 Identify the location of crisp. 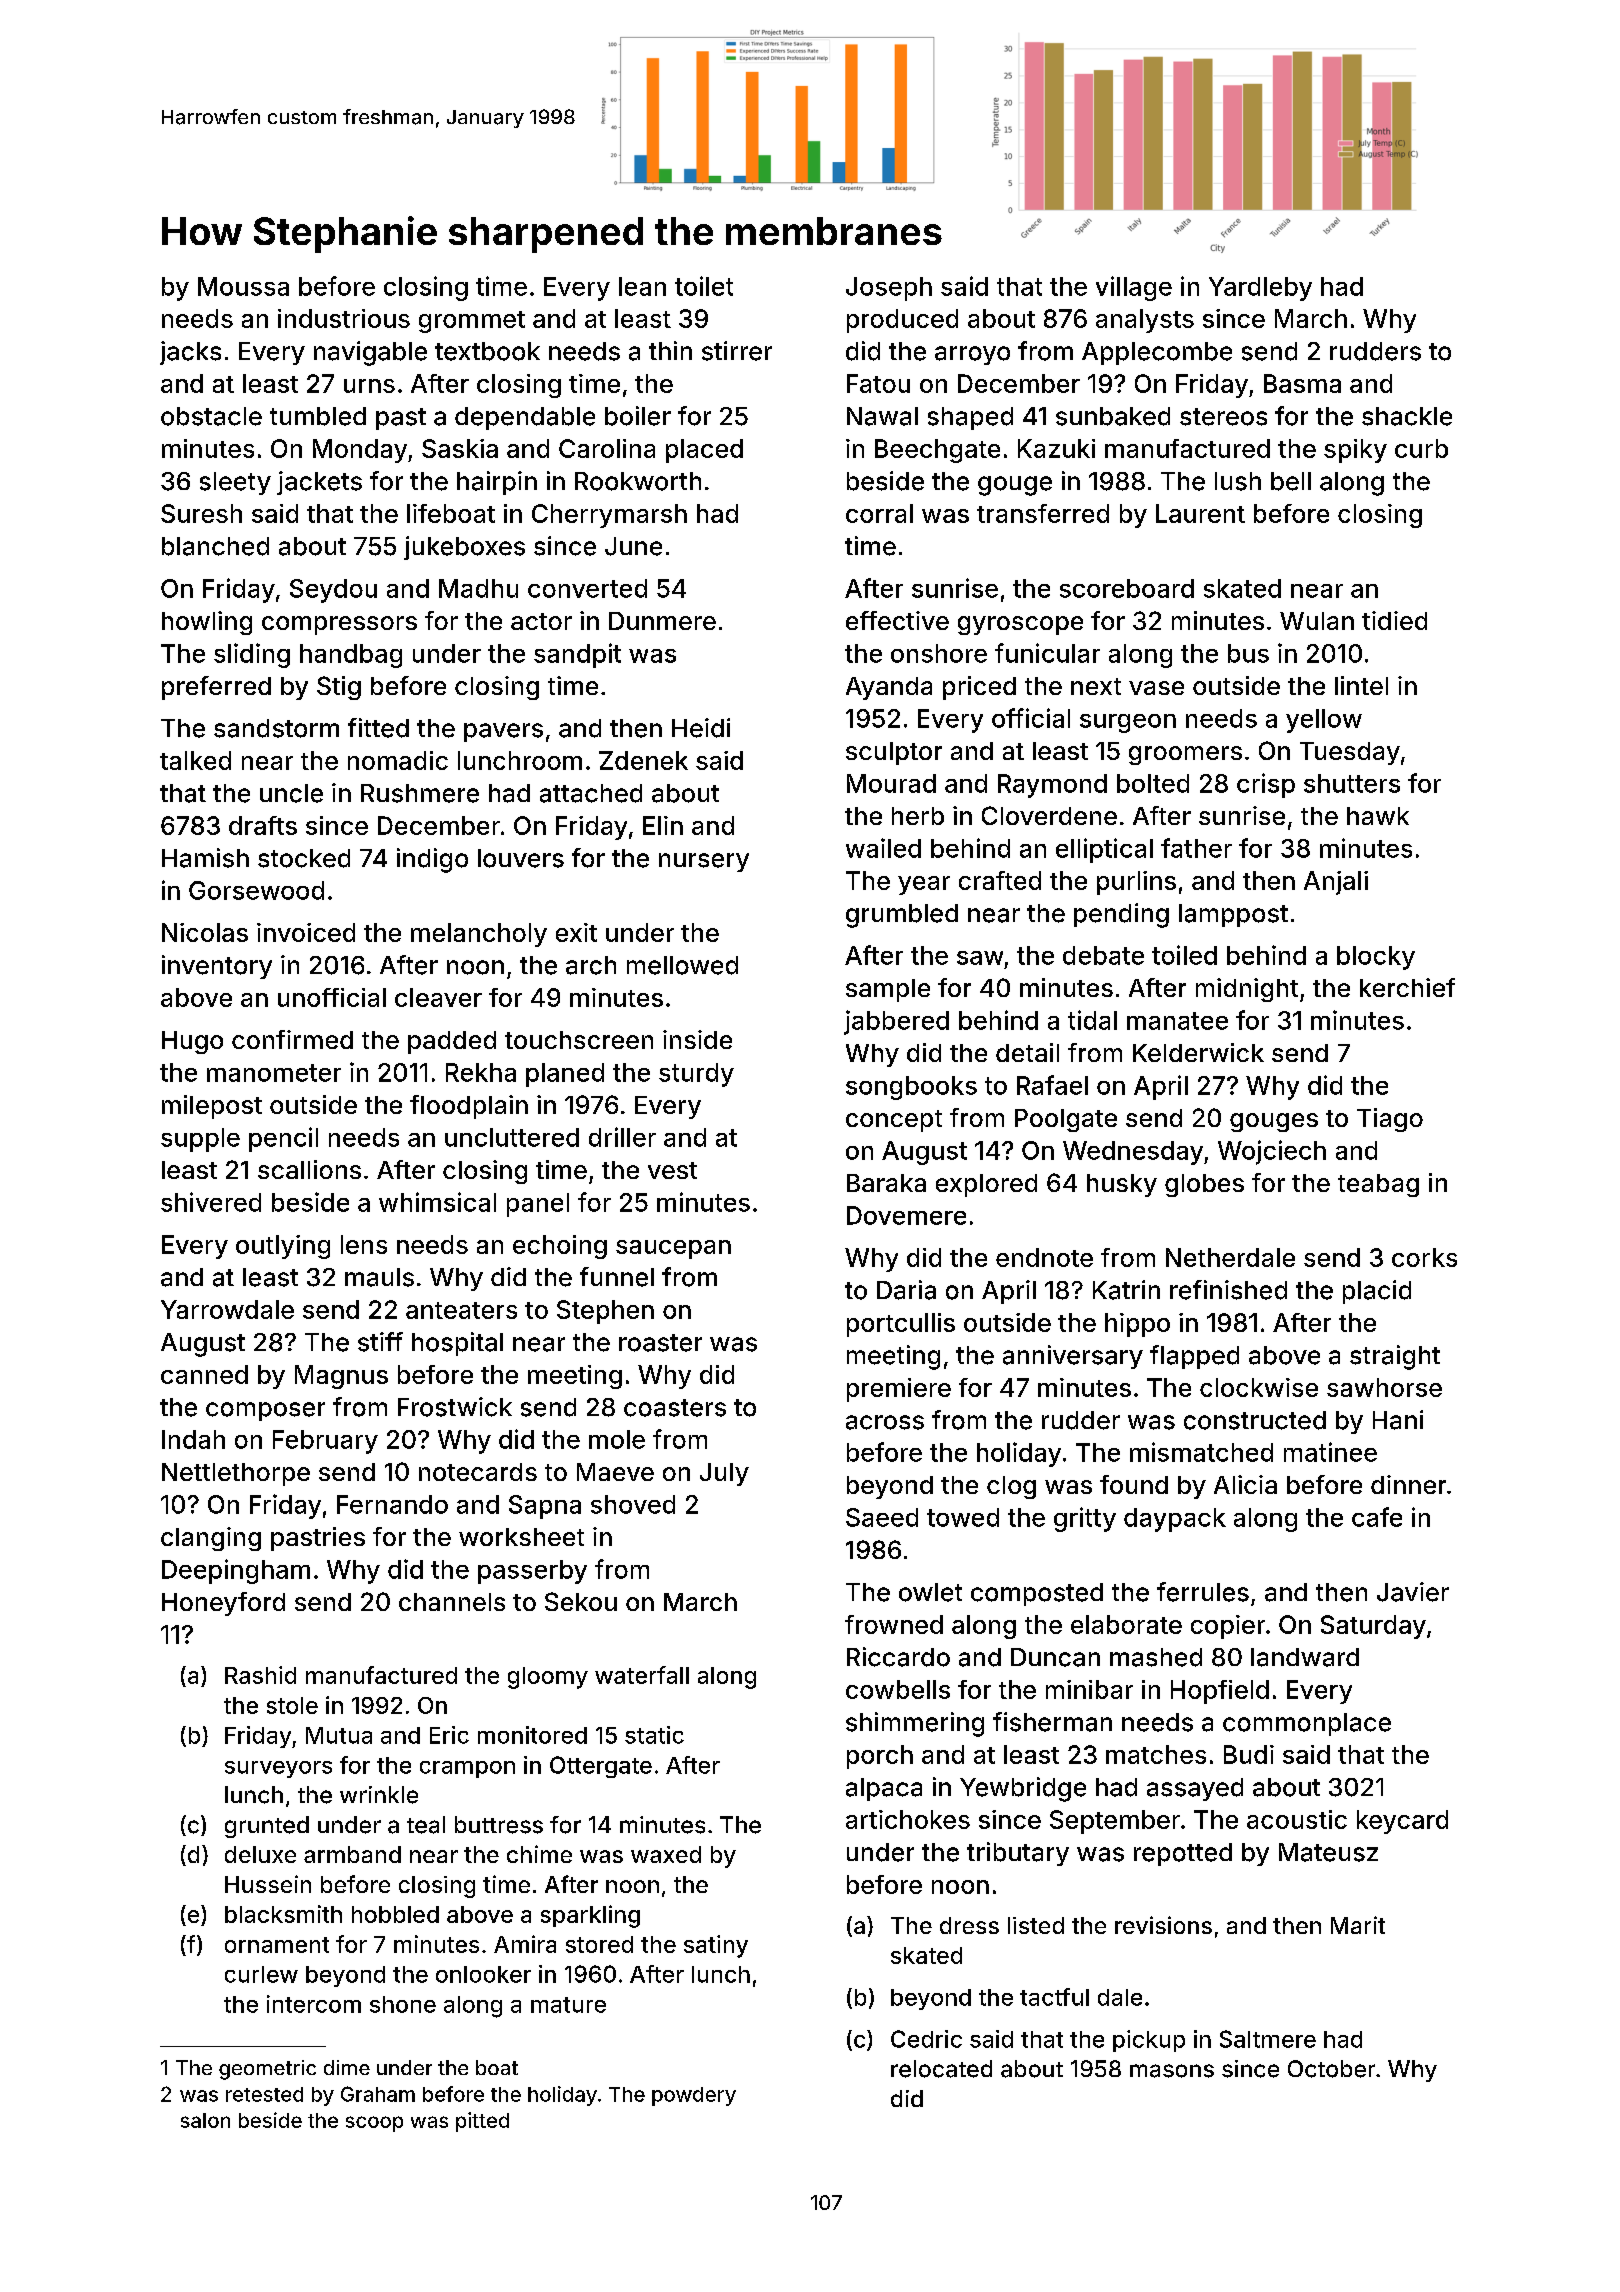
(1266, 785).
